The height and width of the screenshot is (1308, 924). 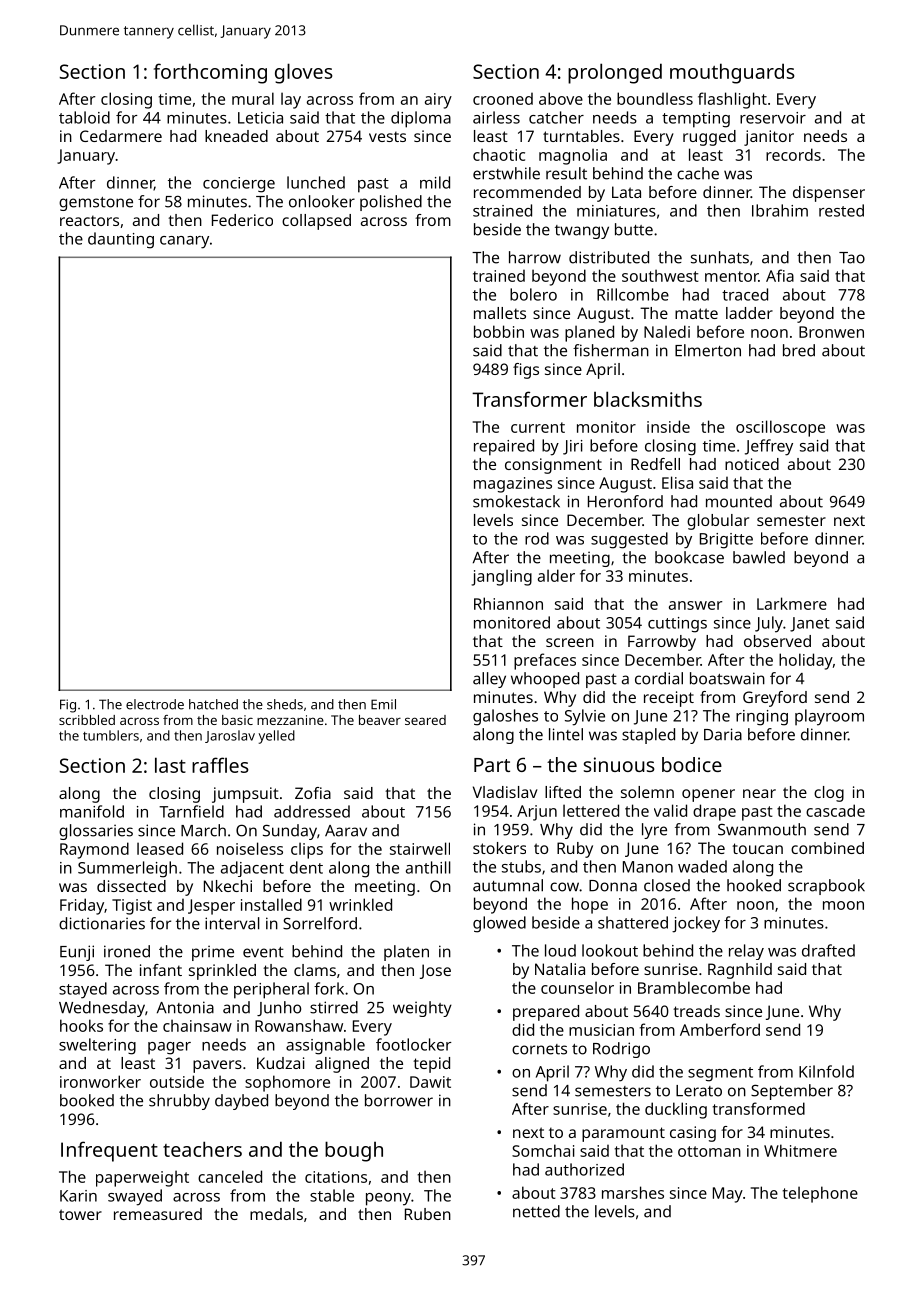 What do you see at coordinates (773, 118) in the screenshot?
I see `reservoir` at bounding box center [773, 118].
